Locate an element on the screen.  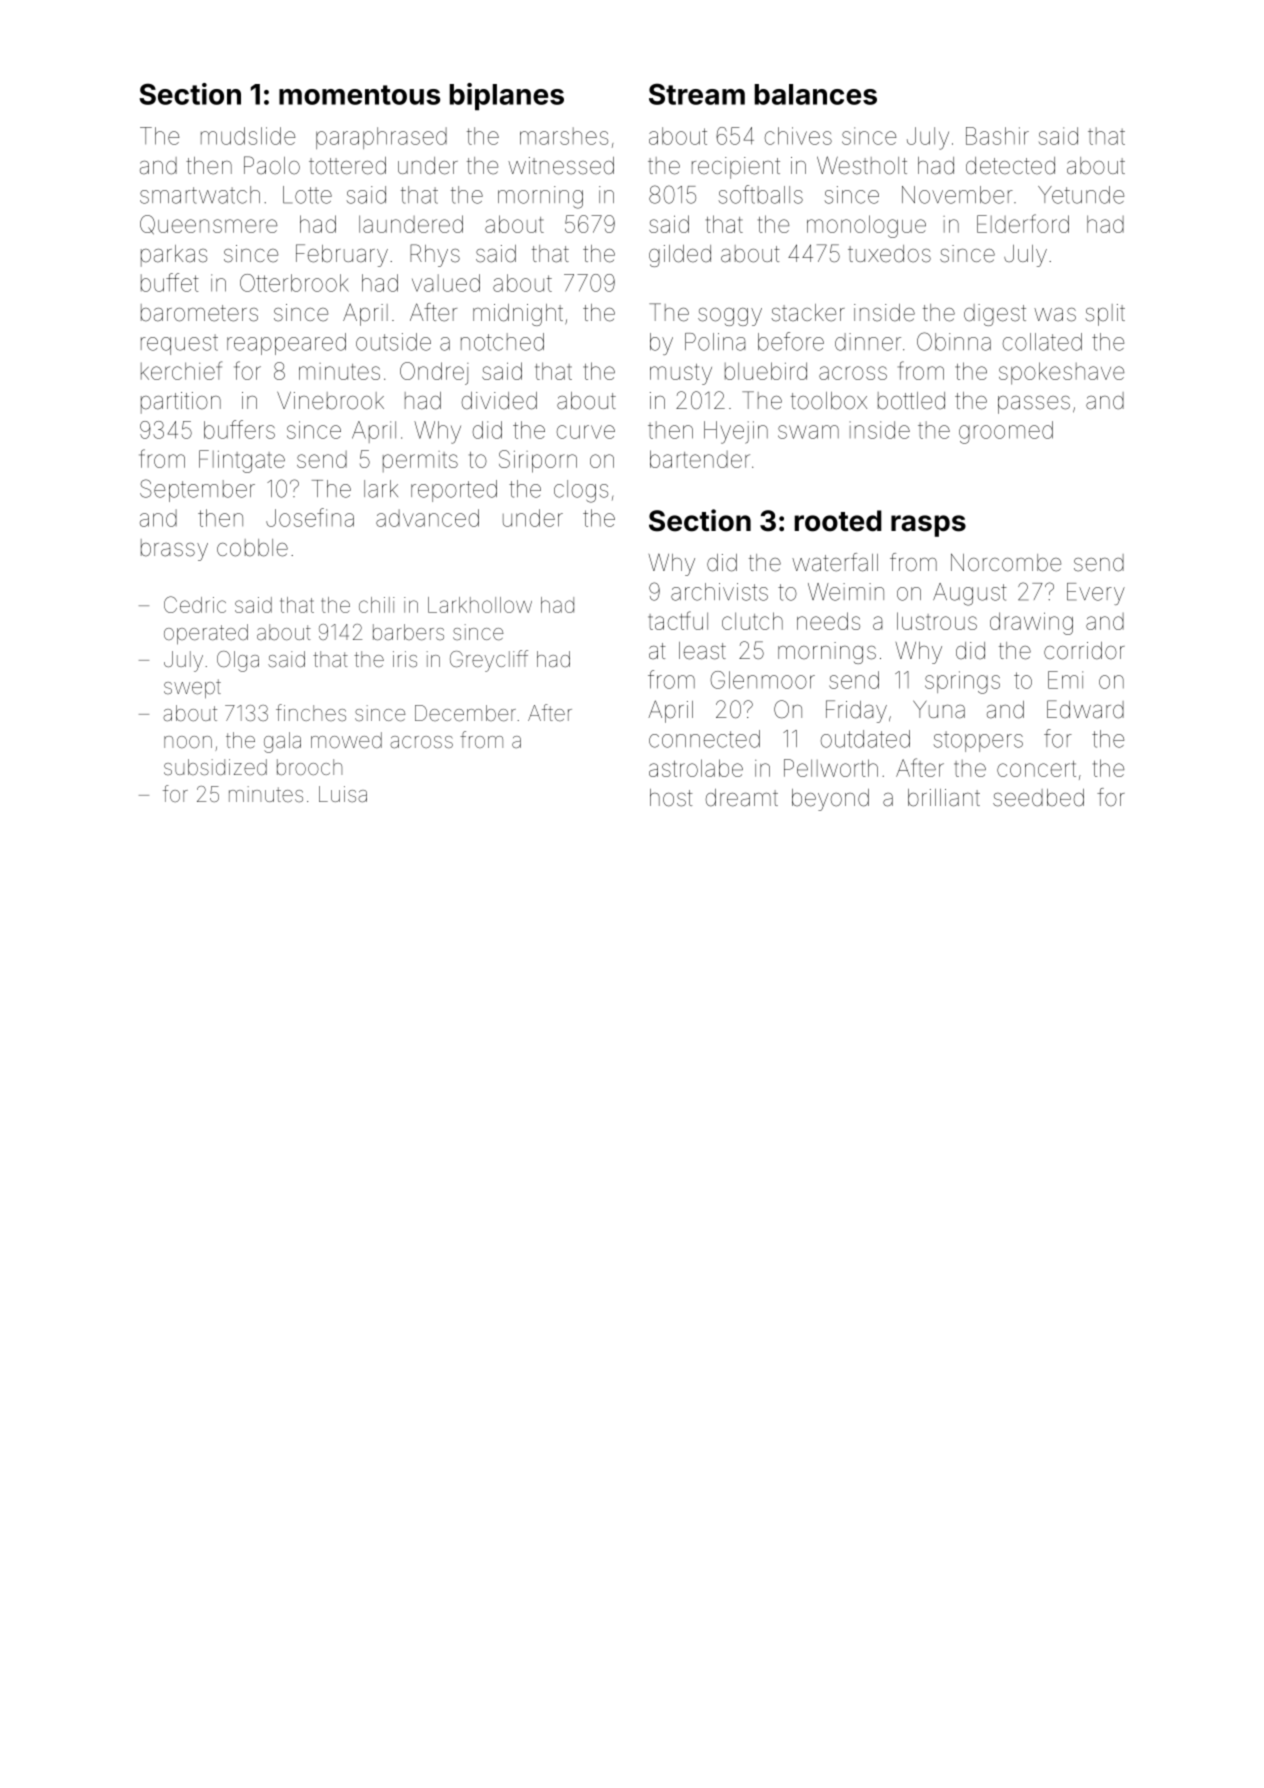
rooted is located at coordinates (838, 521).
